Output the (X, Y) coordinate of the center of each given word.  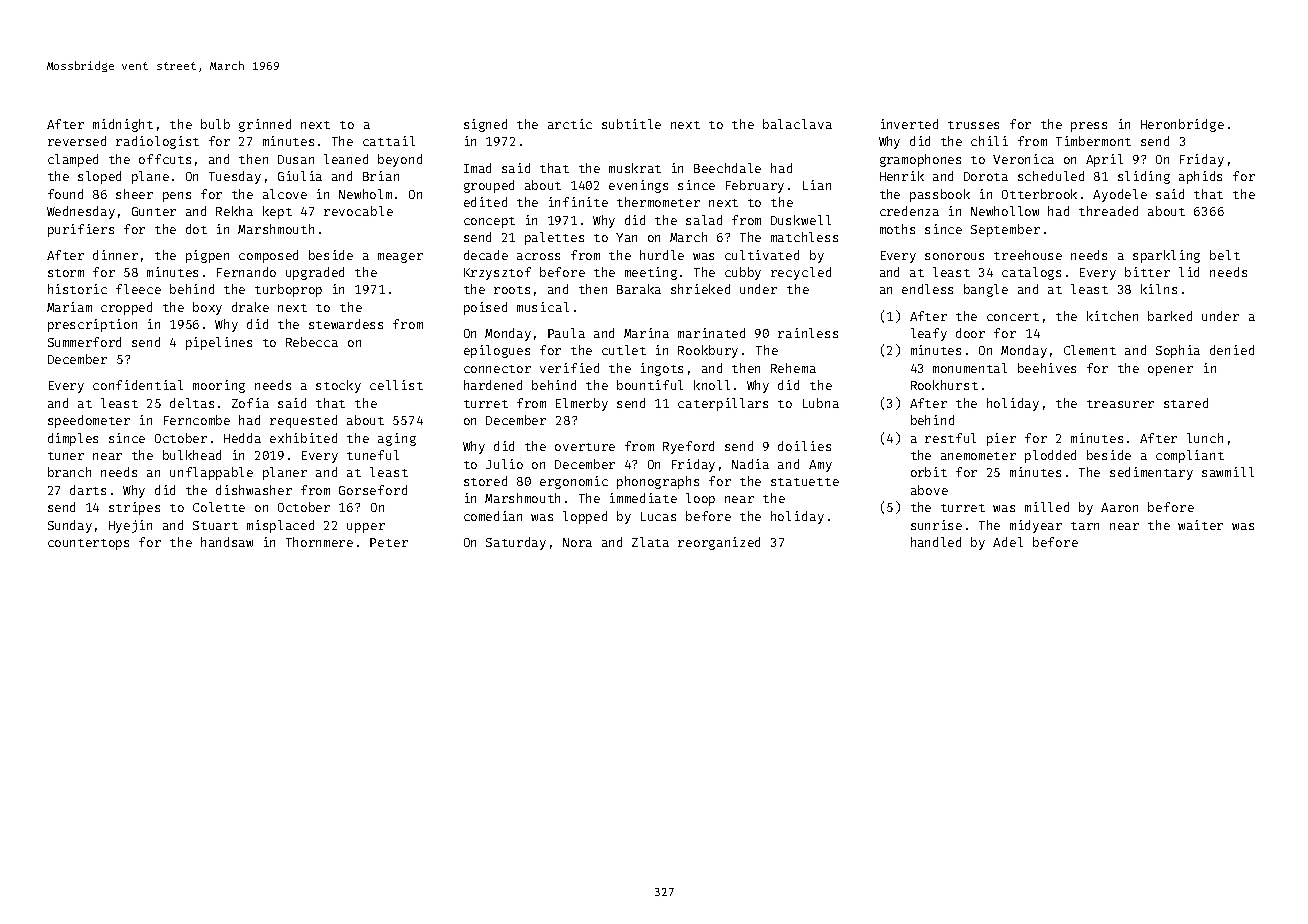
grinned (265, 125)
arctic (570, 124)
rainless (808, 333)
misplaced (280, 526)
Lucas (658, 516)
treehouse (1028, 255)
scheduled (1051, 176)
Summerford (84, 342)
